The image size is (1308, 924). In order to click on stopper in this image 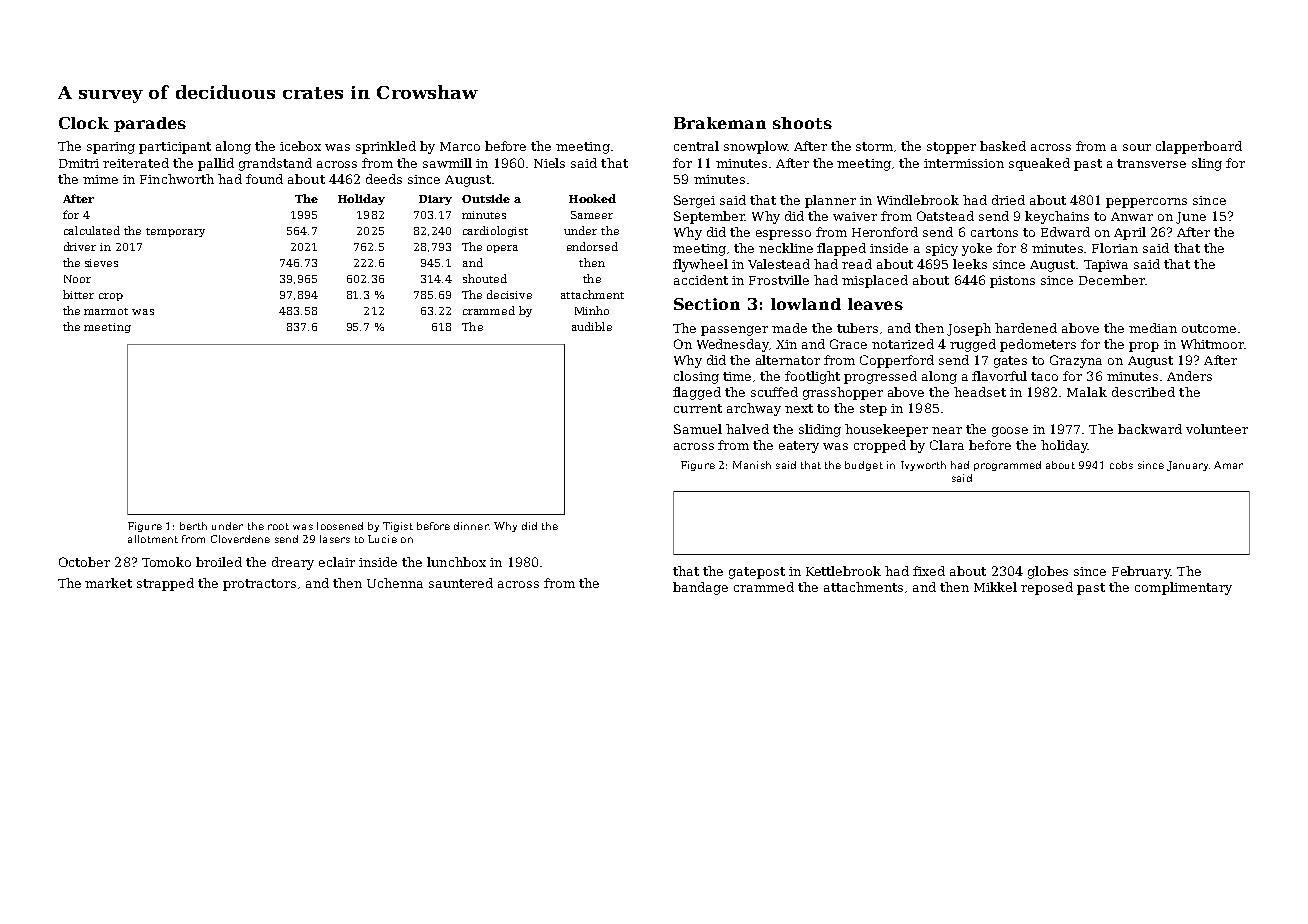, I will do `click(951, 148)`.
